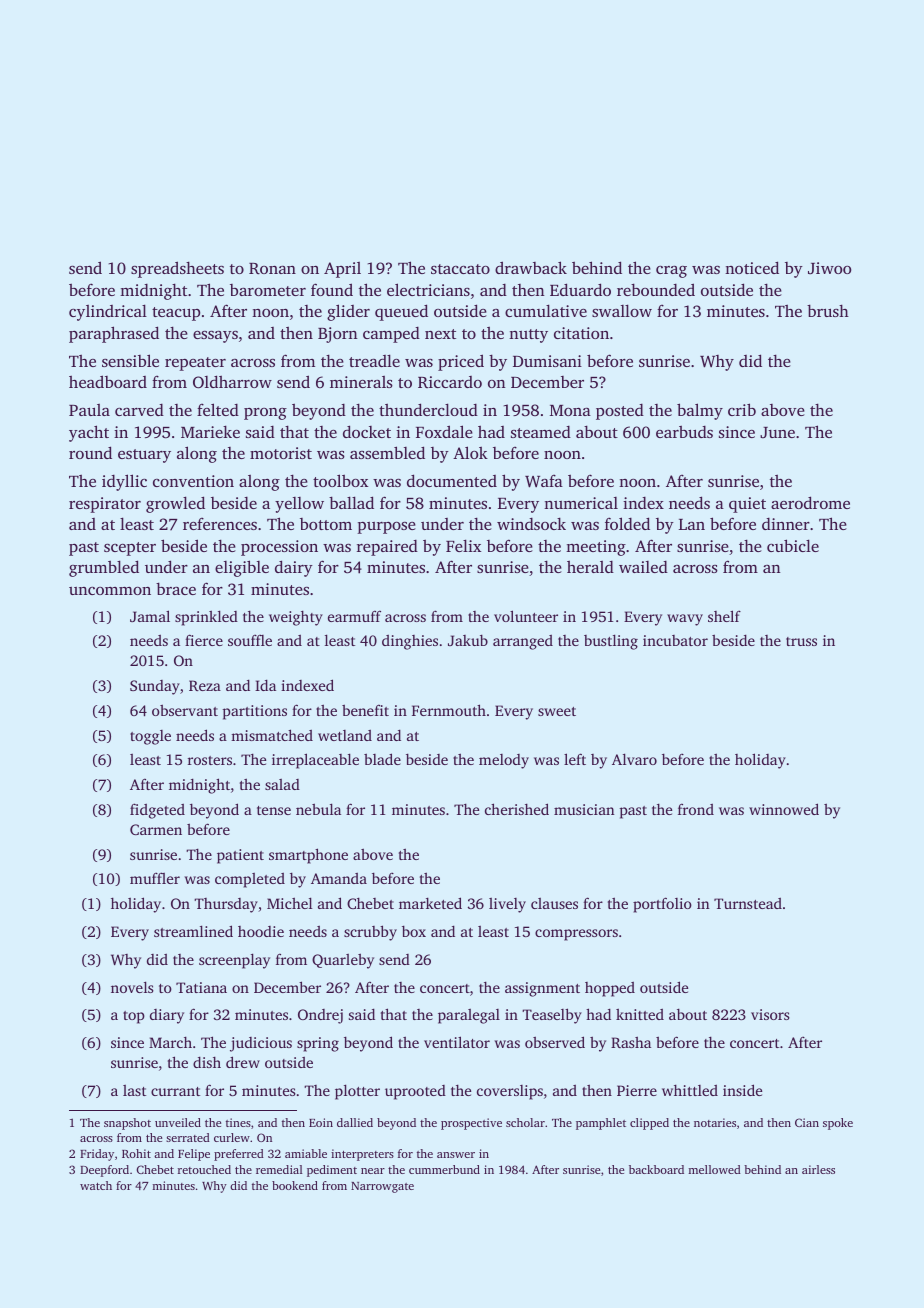  What do you see at coordinates (456, 1155) in the screenshot?
I see `answer` at bounding box center [456, 1155].
